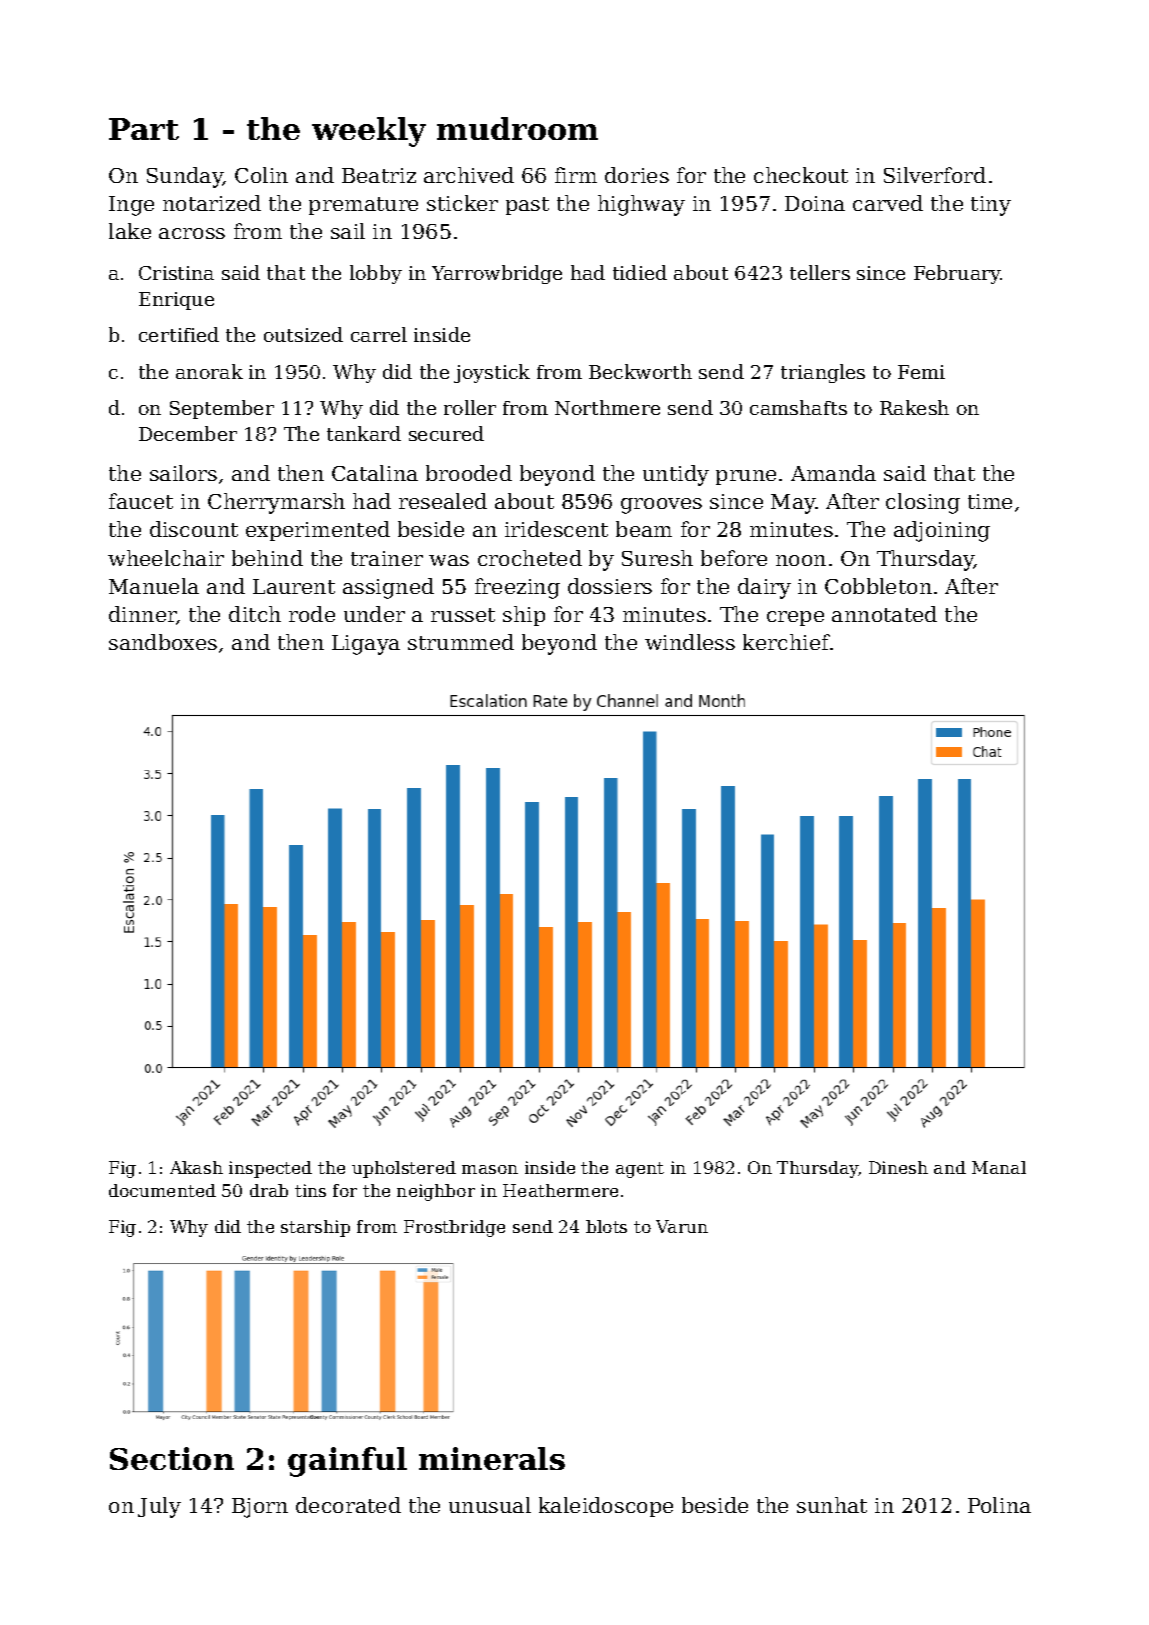 The image size is (1149, 1625). Describe the element at coordinates (690, 642) in the screenshot. I see `windless` at that location.
